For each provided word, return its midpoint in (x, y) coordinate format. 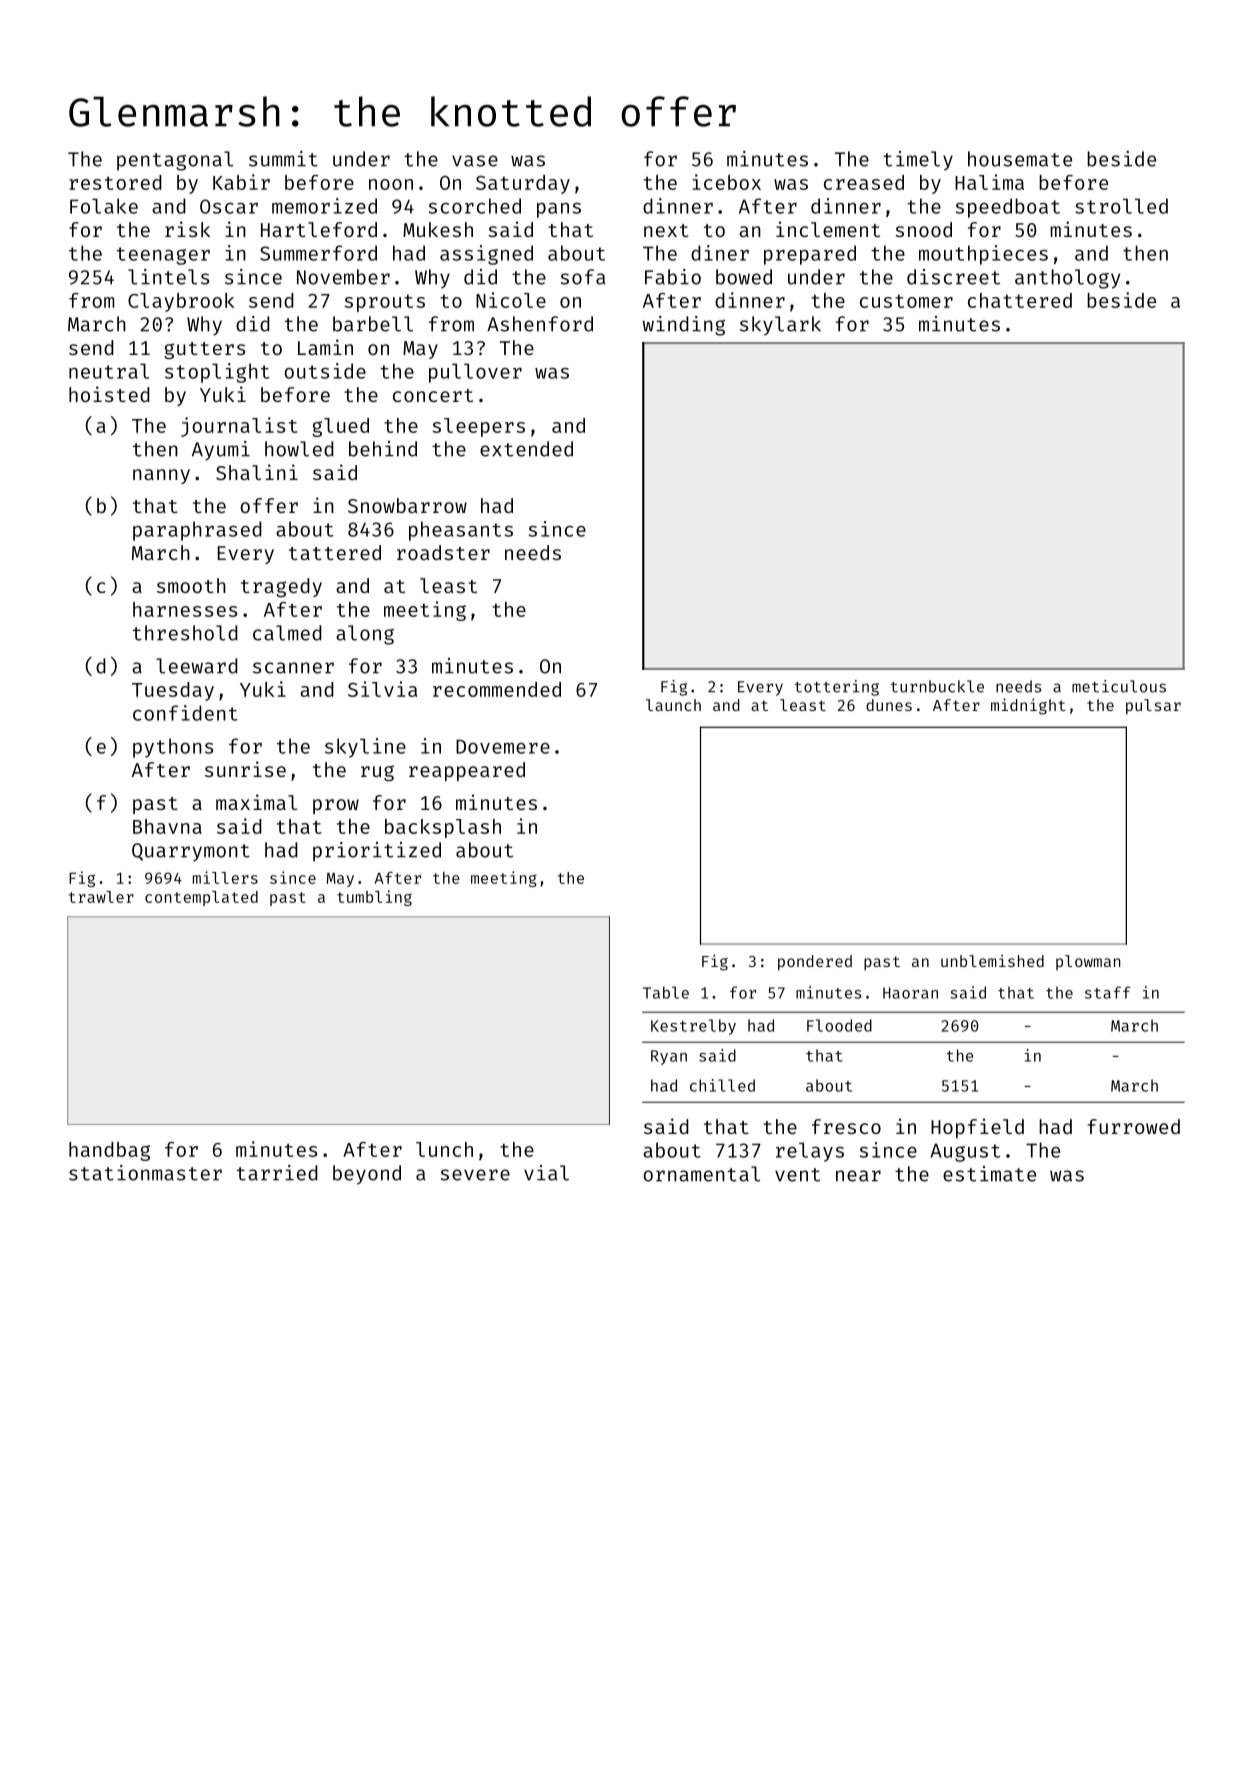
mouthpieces (983, 255)
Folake (104, 206)
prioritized (377, 852)
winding (683, 326)
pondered (815, 963)
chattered (1020, 300)
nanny (161, 476)
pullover (475, 373)
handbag (109, 1151)
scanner (293, 668)
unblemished (992, 961)
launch (673, 705)
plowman (1088, 962)
